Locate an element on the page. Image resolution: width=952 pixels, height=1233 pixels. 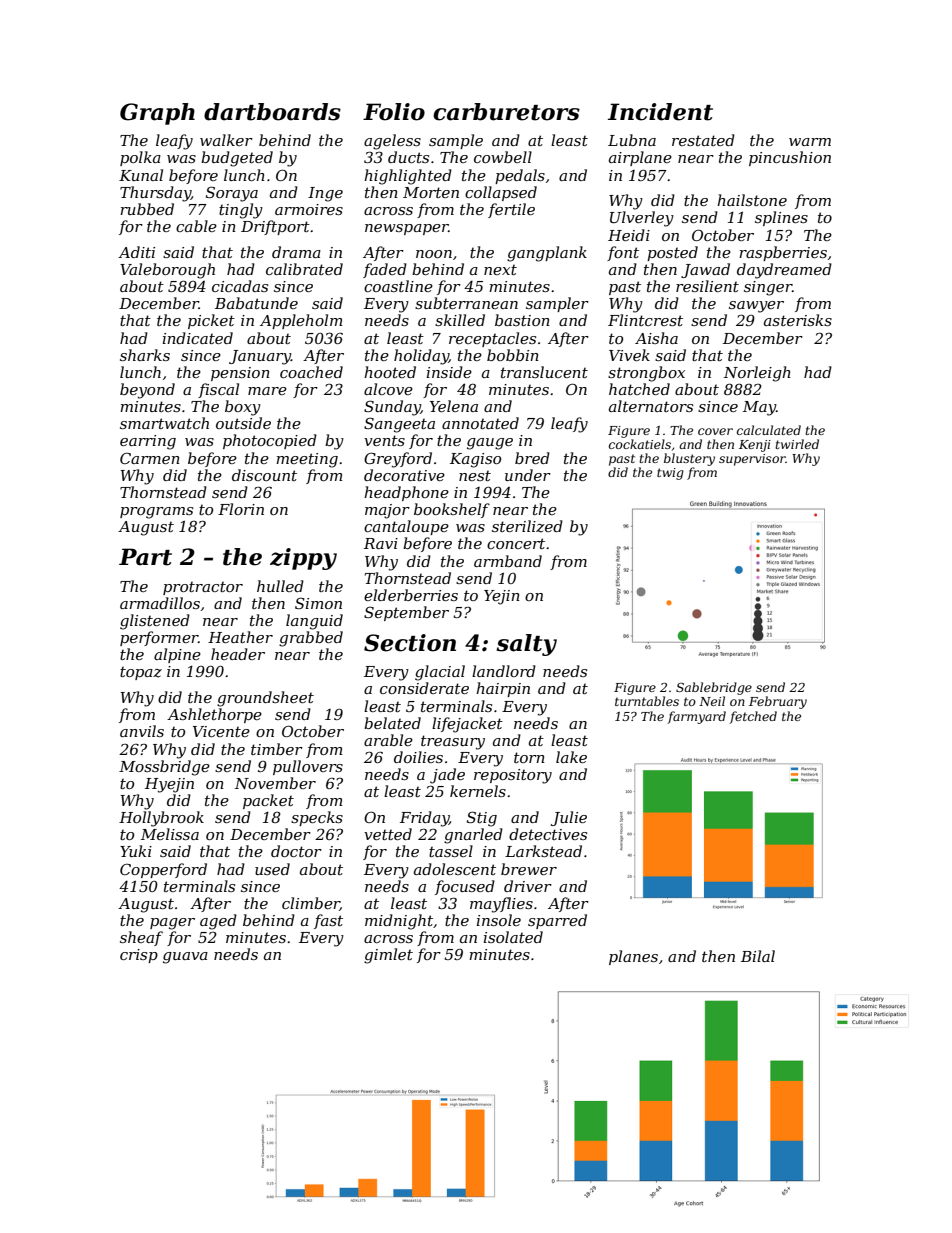
guava is located at coordinates (185, 958).
